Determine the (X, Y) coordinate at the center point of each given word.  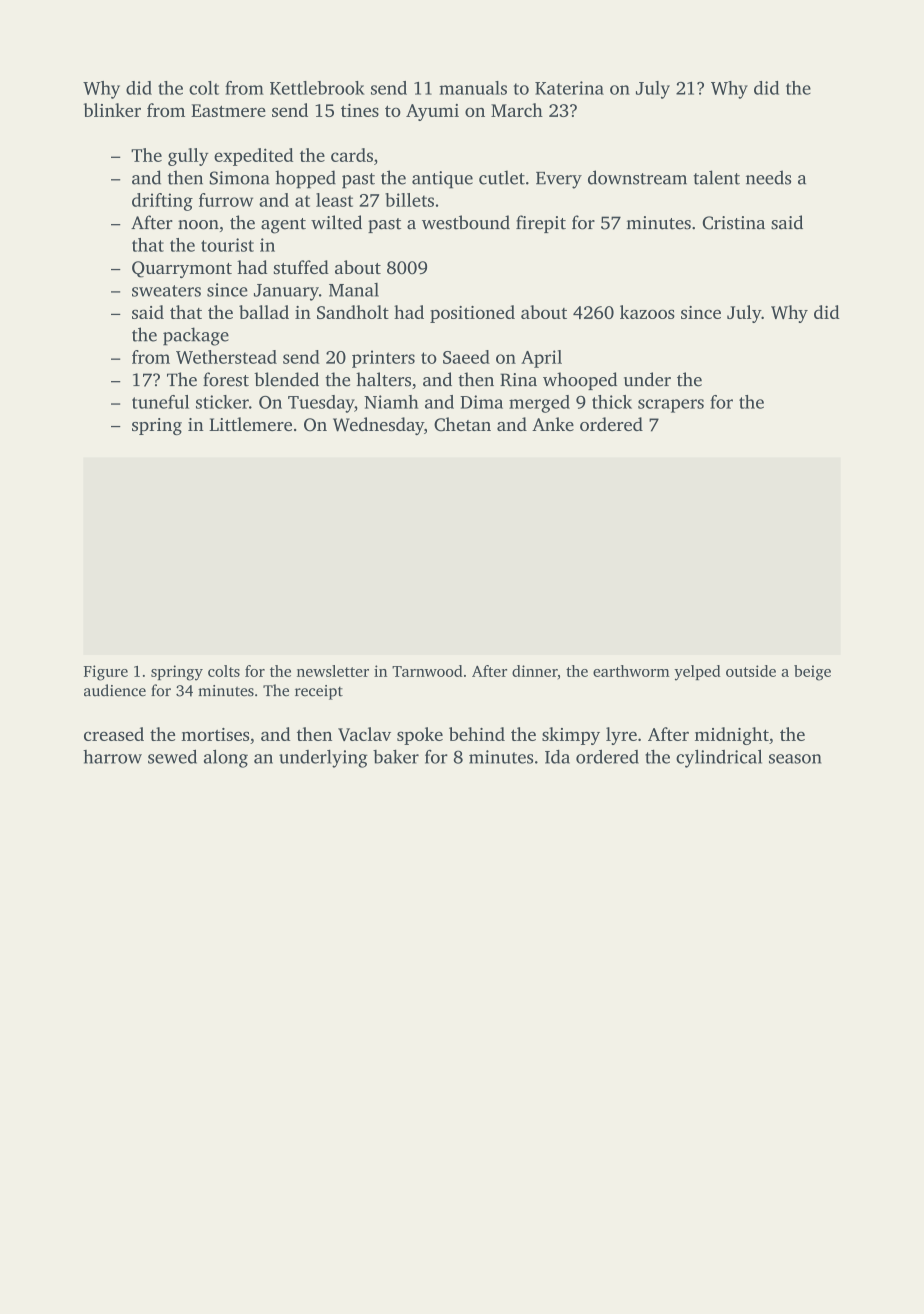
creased (114, 734)
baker (396, 757)
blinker (112, 110)
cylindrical (719, 758)
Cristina (733, 223)
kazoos (647, 312)
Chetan (462, 424)
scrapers (671, 406)
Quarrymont (182, 269)
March (517, 110)
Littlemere (250, 424)
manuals (473, 88)
